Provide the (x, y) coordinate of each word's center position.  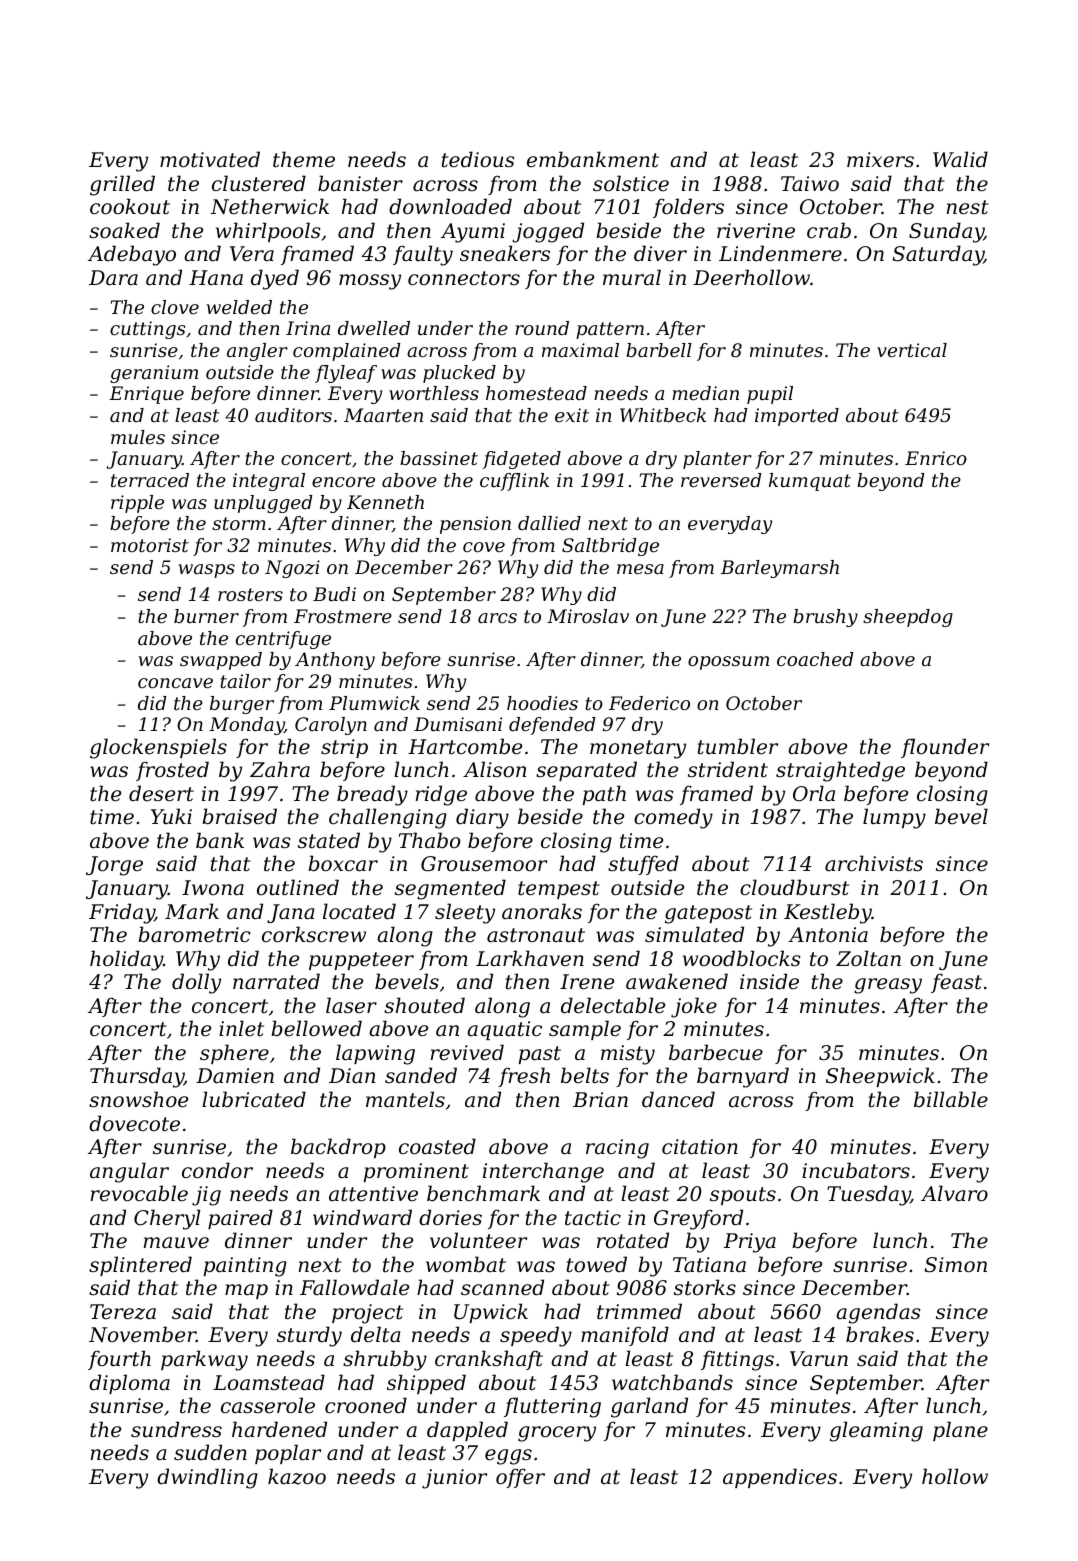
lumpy (894, 818)
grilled (122, 185)
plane (960, 1431)
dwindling (207, 1478)
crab (829, 230)
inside (769, 981)
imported (797, 417)
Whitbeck (663, 415)
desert (161, 793)
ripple (137, 504)
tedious (478, 159)
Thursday (137, 1077)
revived (467, 1052)
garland (649, 1407)
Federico (649, 703)
